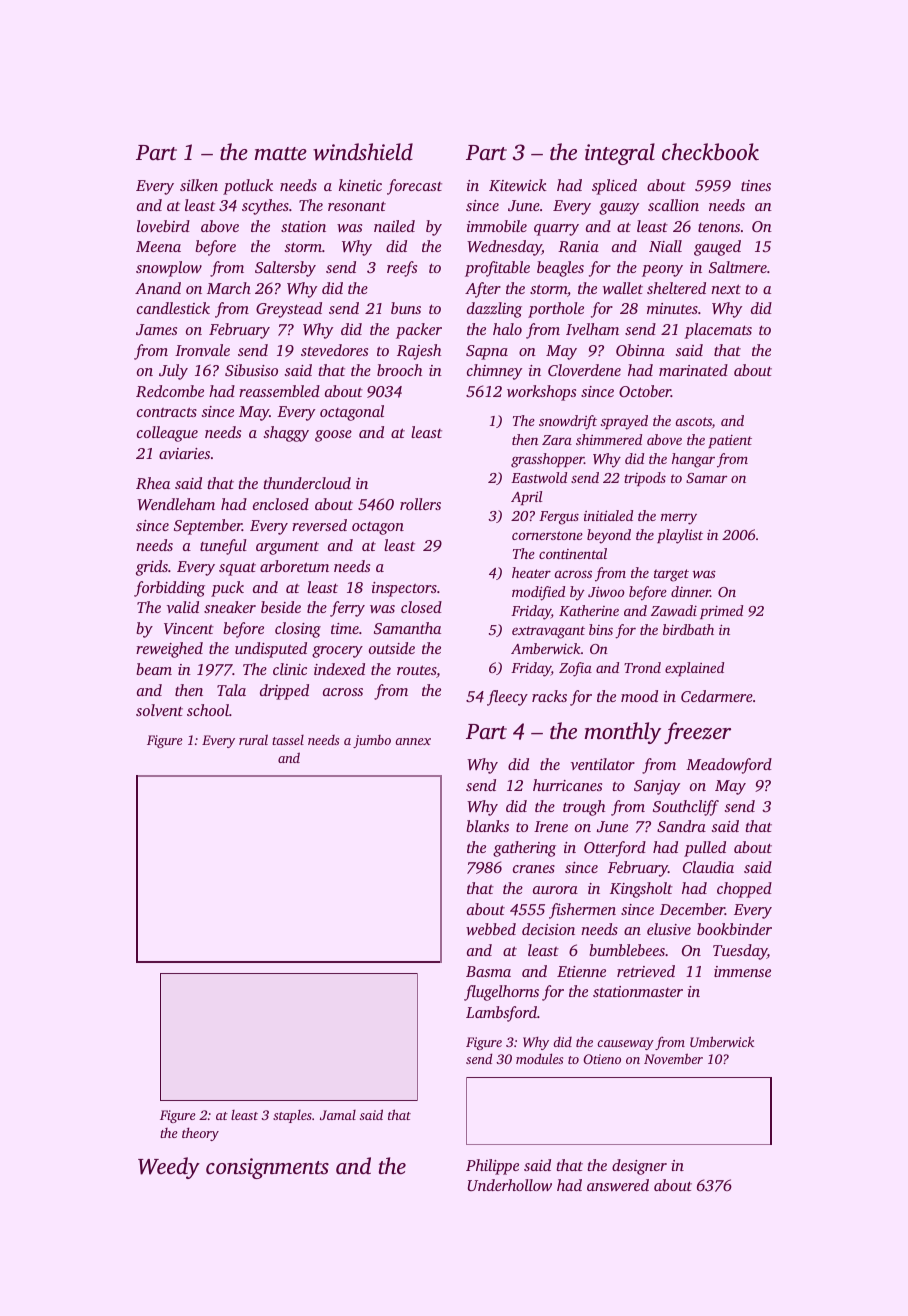  I want to click on tripods, so click(645, 479).
